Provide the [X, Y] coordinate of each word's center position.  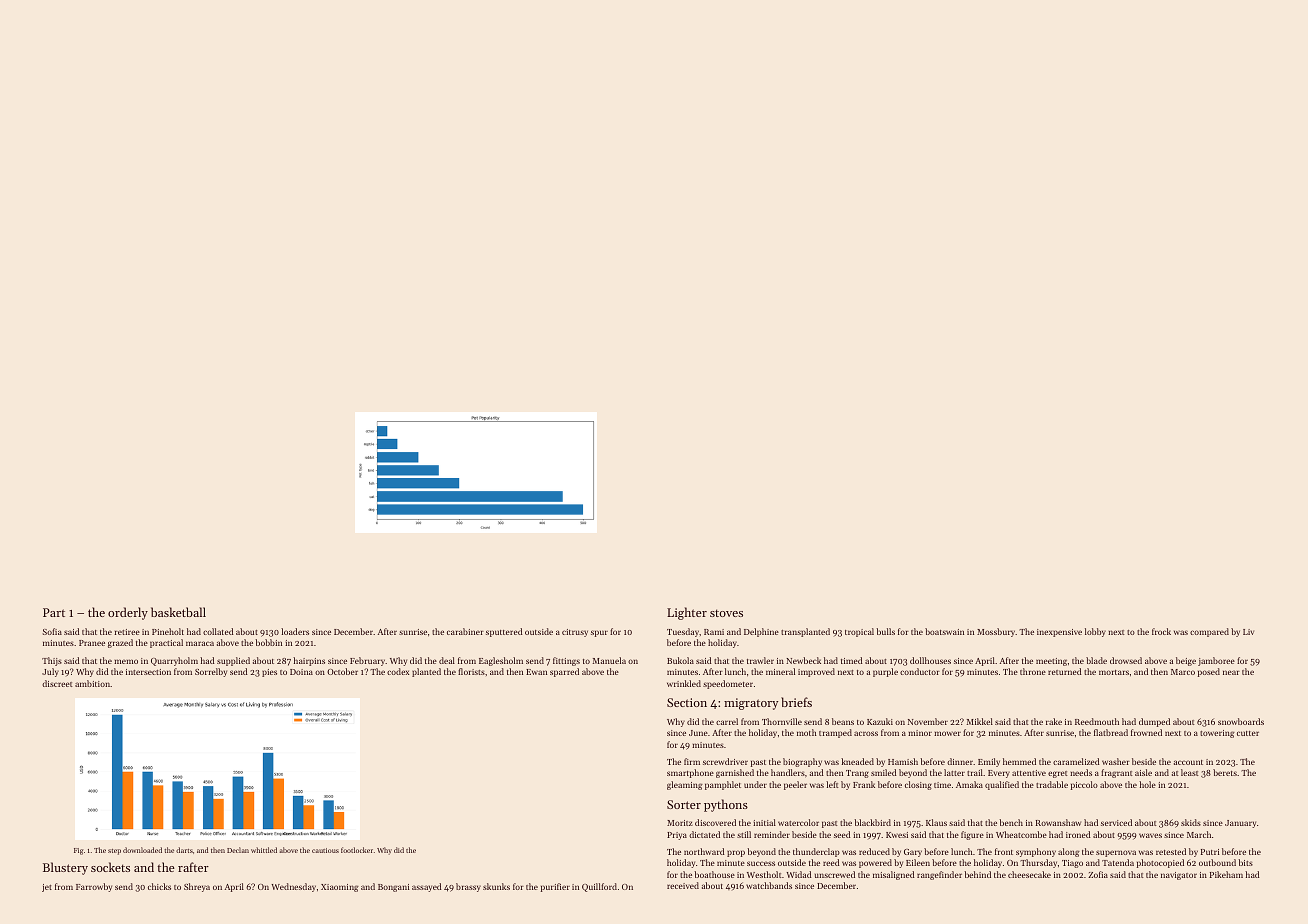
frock [1161, 631]
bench [1011, 822]
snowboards [1241, 721]
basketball [178, 612]
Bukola [680, 660]
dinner [960, 761]
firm [692, 761]
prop [736, 853]
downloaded [142, 850]
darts [184, 850]
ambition [92, 683]
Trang [857, 774]
